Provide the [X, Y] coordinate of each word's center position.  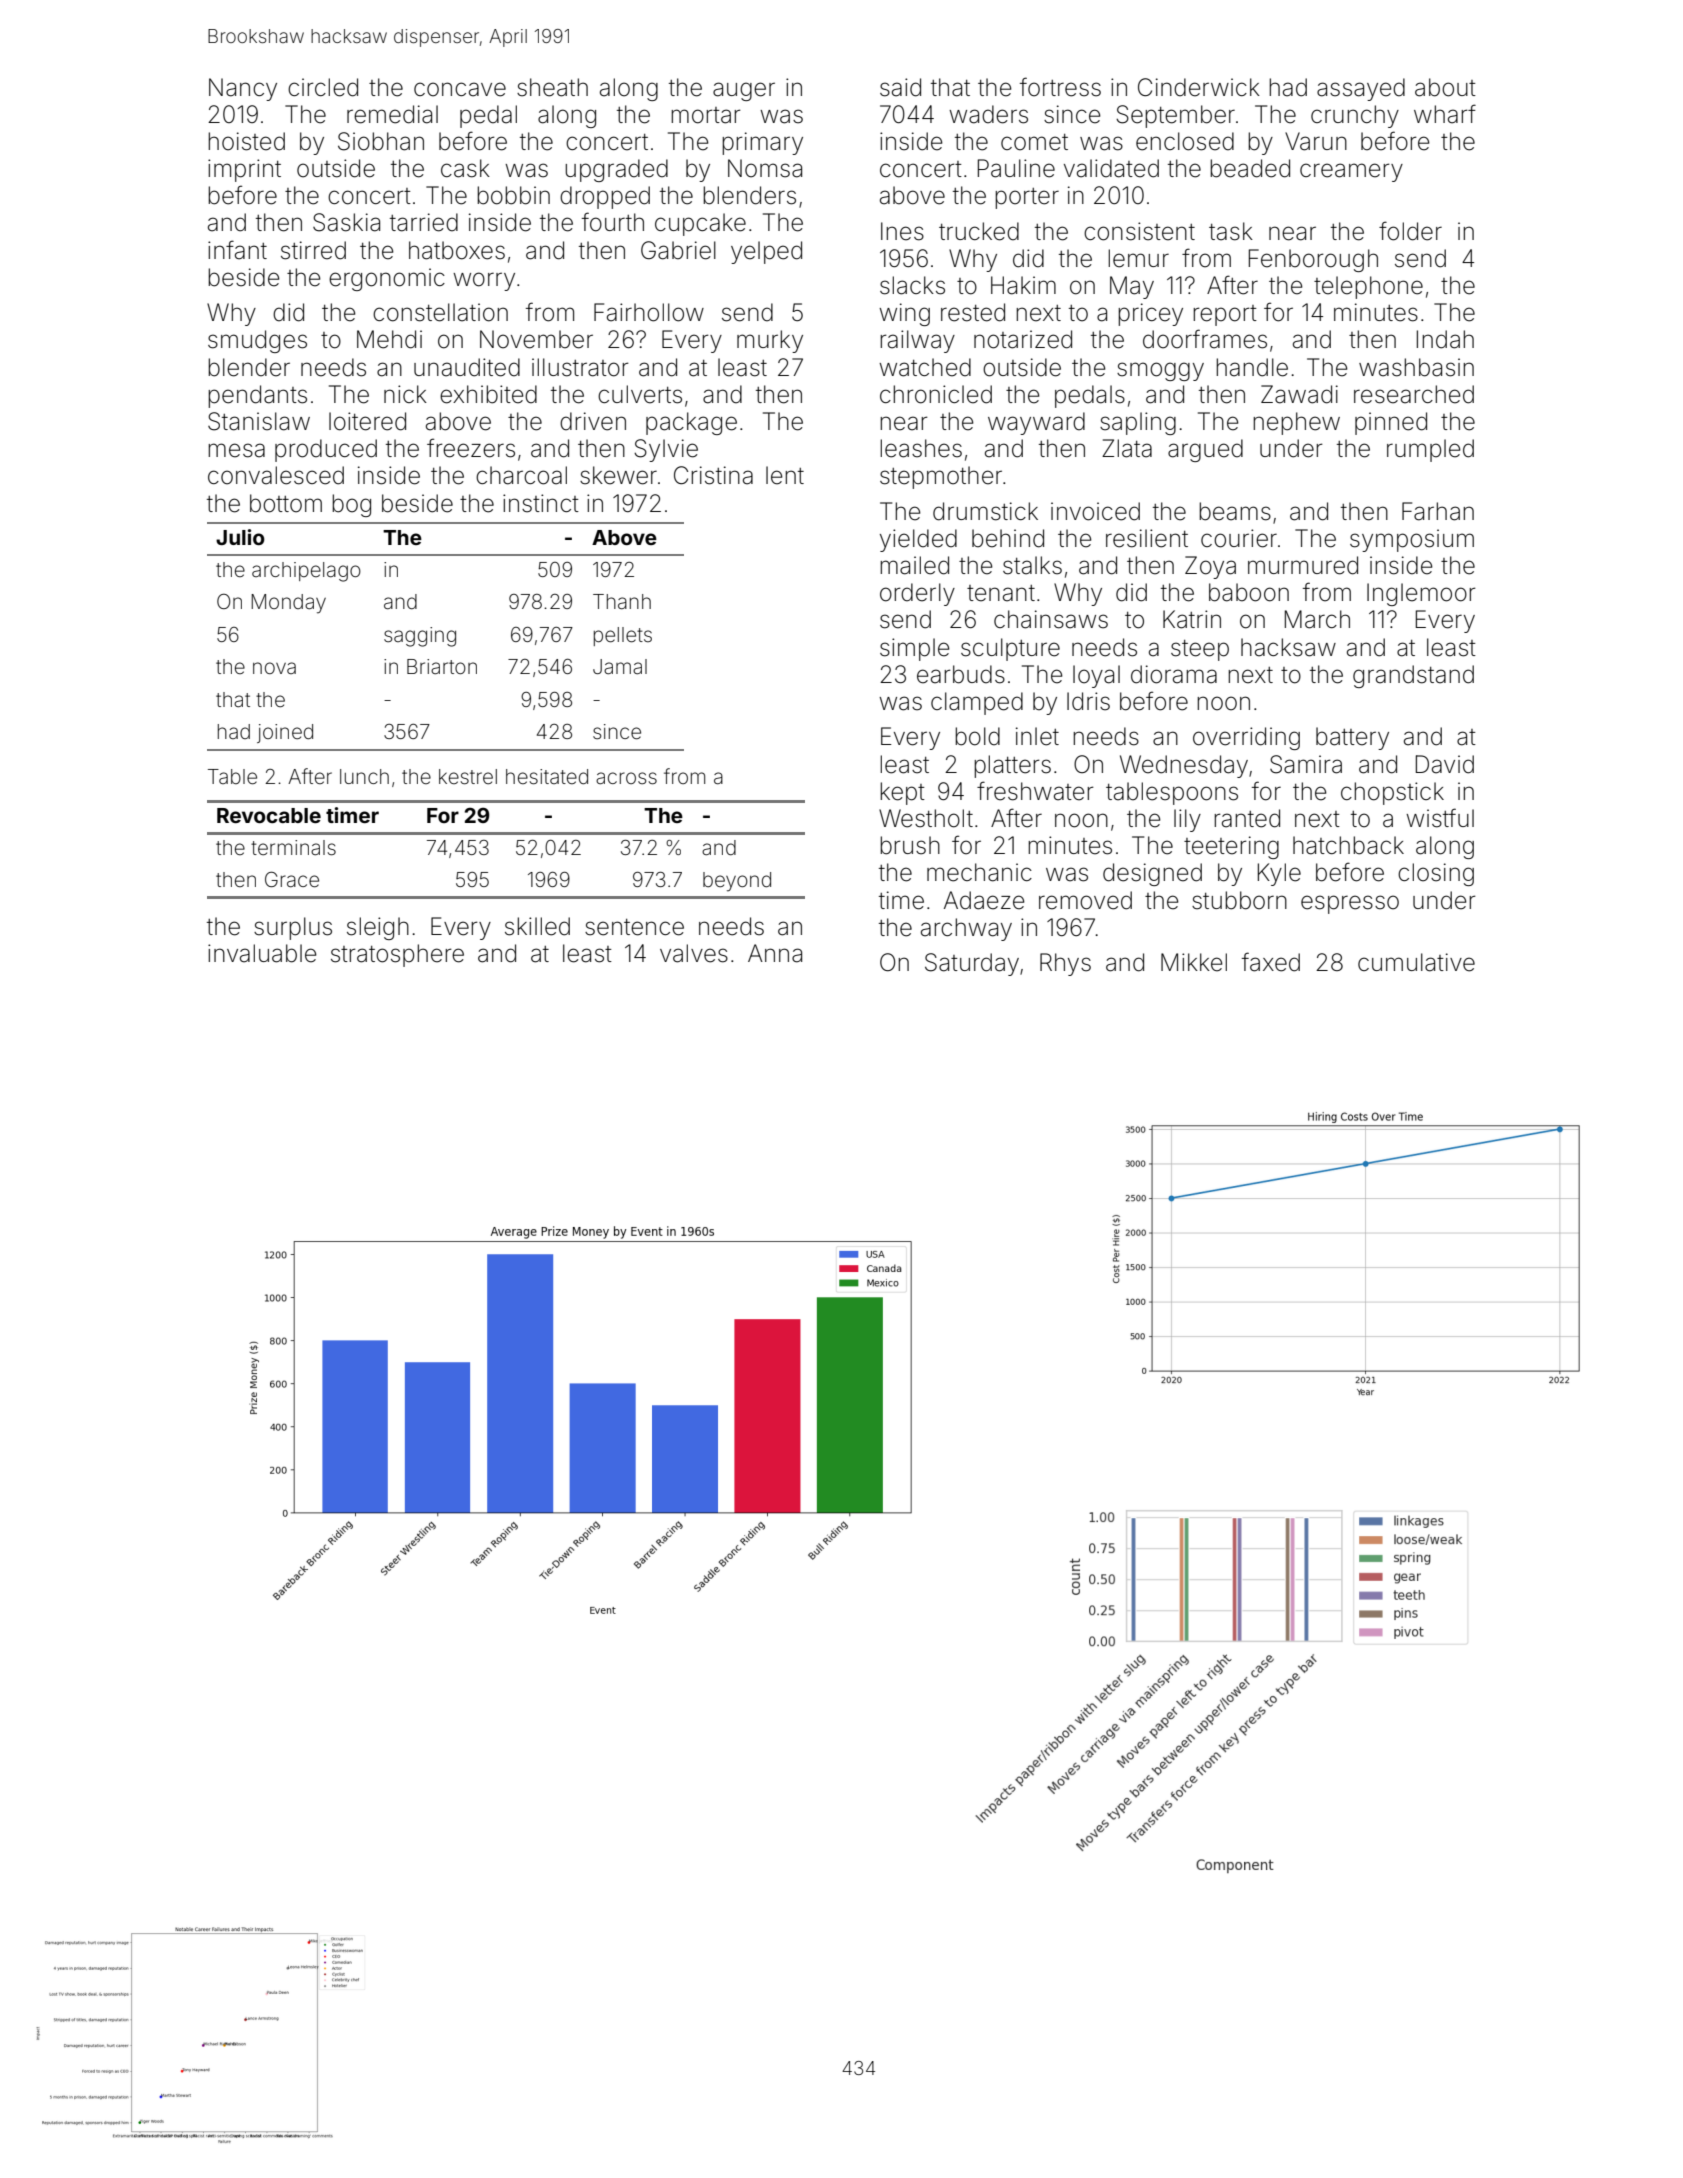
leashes [921, 448]
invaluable [262, 953]
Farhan [1438, 511]
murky [770, 341]
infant [237, 250]
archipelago [306, 572]
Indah [1445, 339]
